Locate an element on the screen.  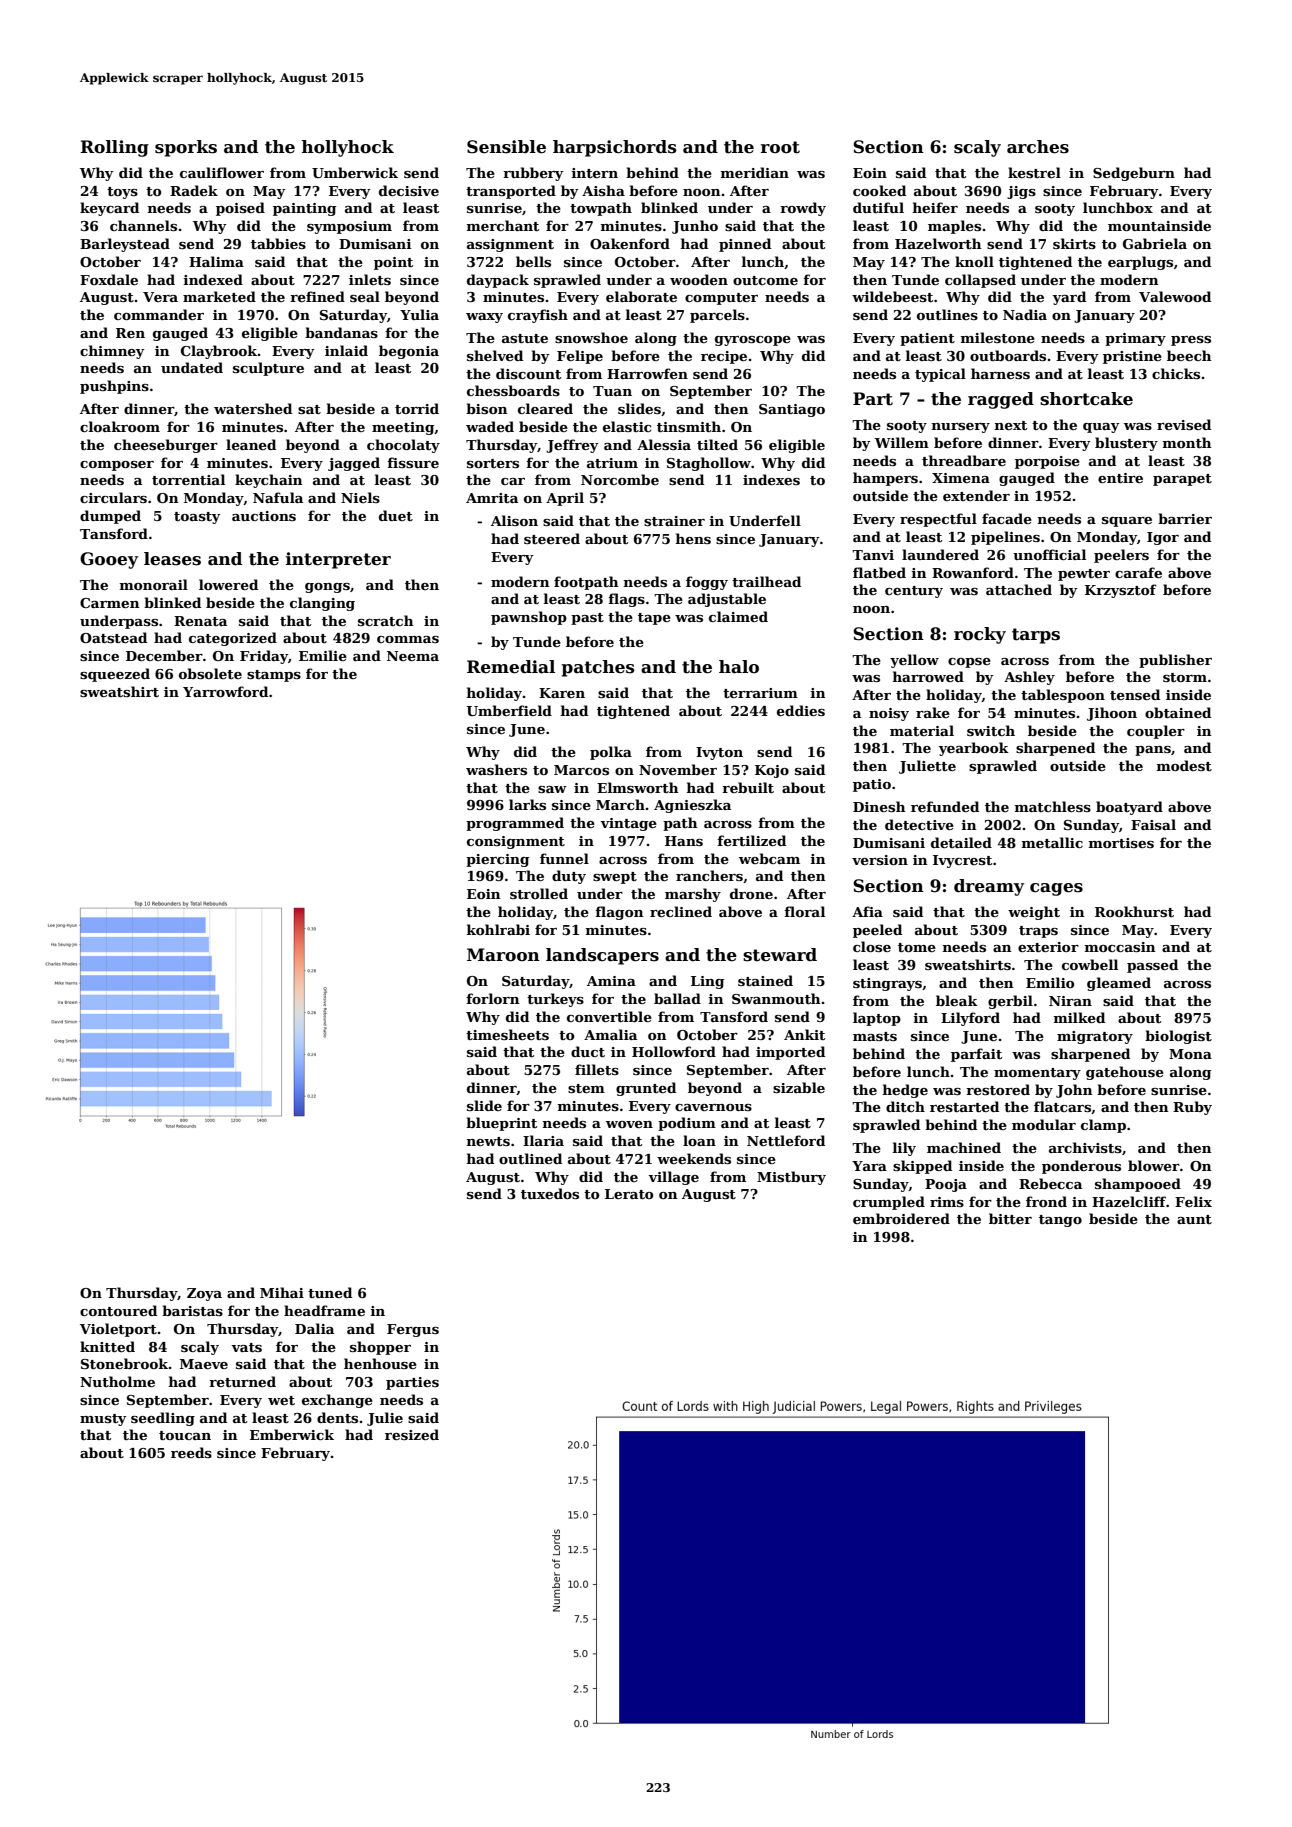
programmed is located at coordinates (515, 824).
